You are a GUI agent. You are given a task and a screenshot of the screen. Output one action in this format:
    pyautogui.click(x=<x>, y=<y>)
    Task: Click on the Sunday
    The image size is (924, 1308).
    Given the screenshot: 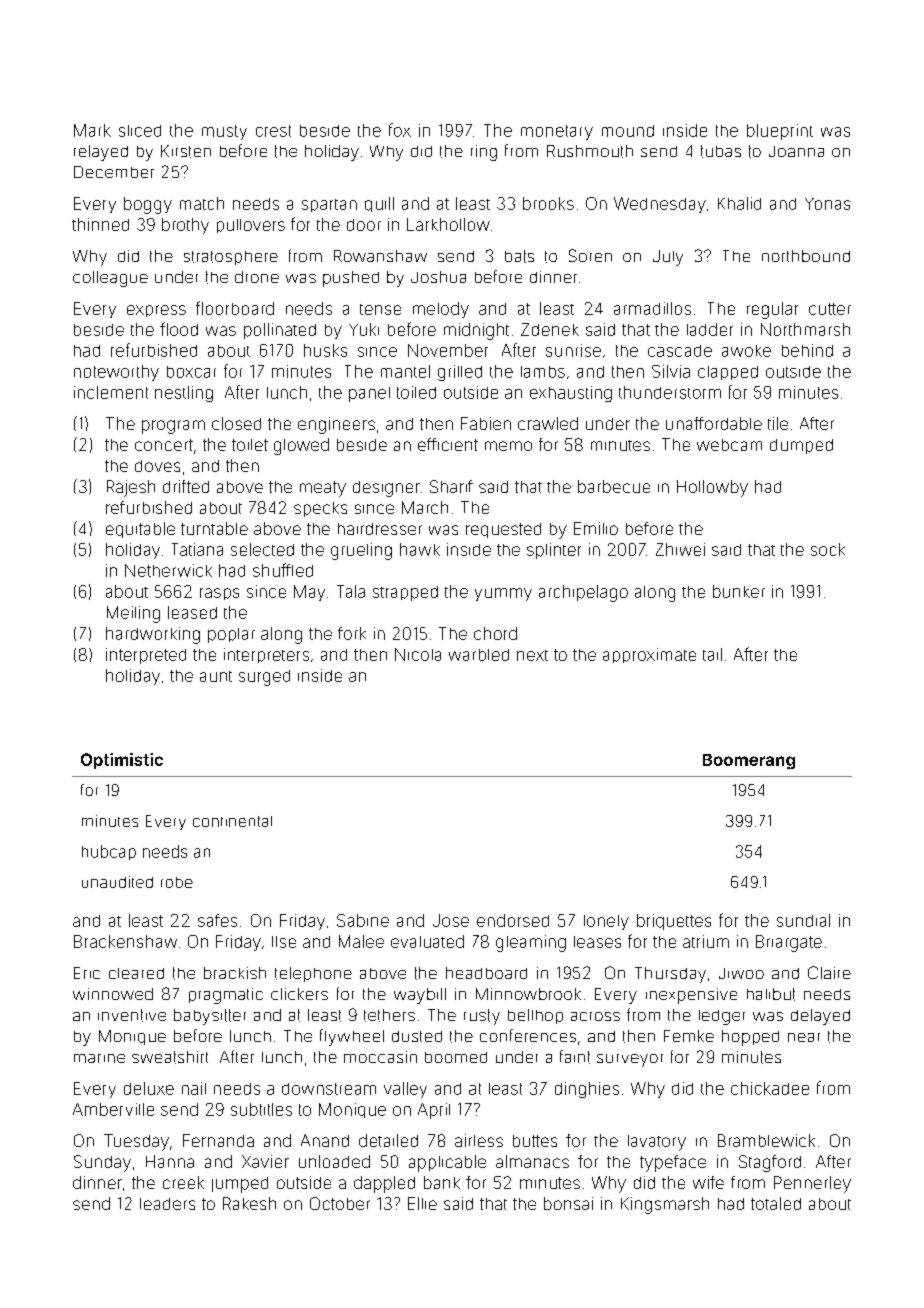 What is the action you would take?
    pyautogui.click(x=102, y=1163)
